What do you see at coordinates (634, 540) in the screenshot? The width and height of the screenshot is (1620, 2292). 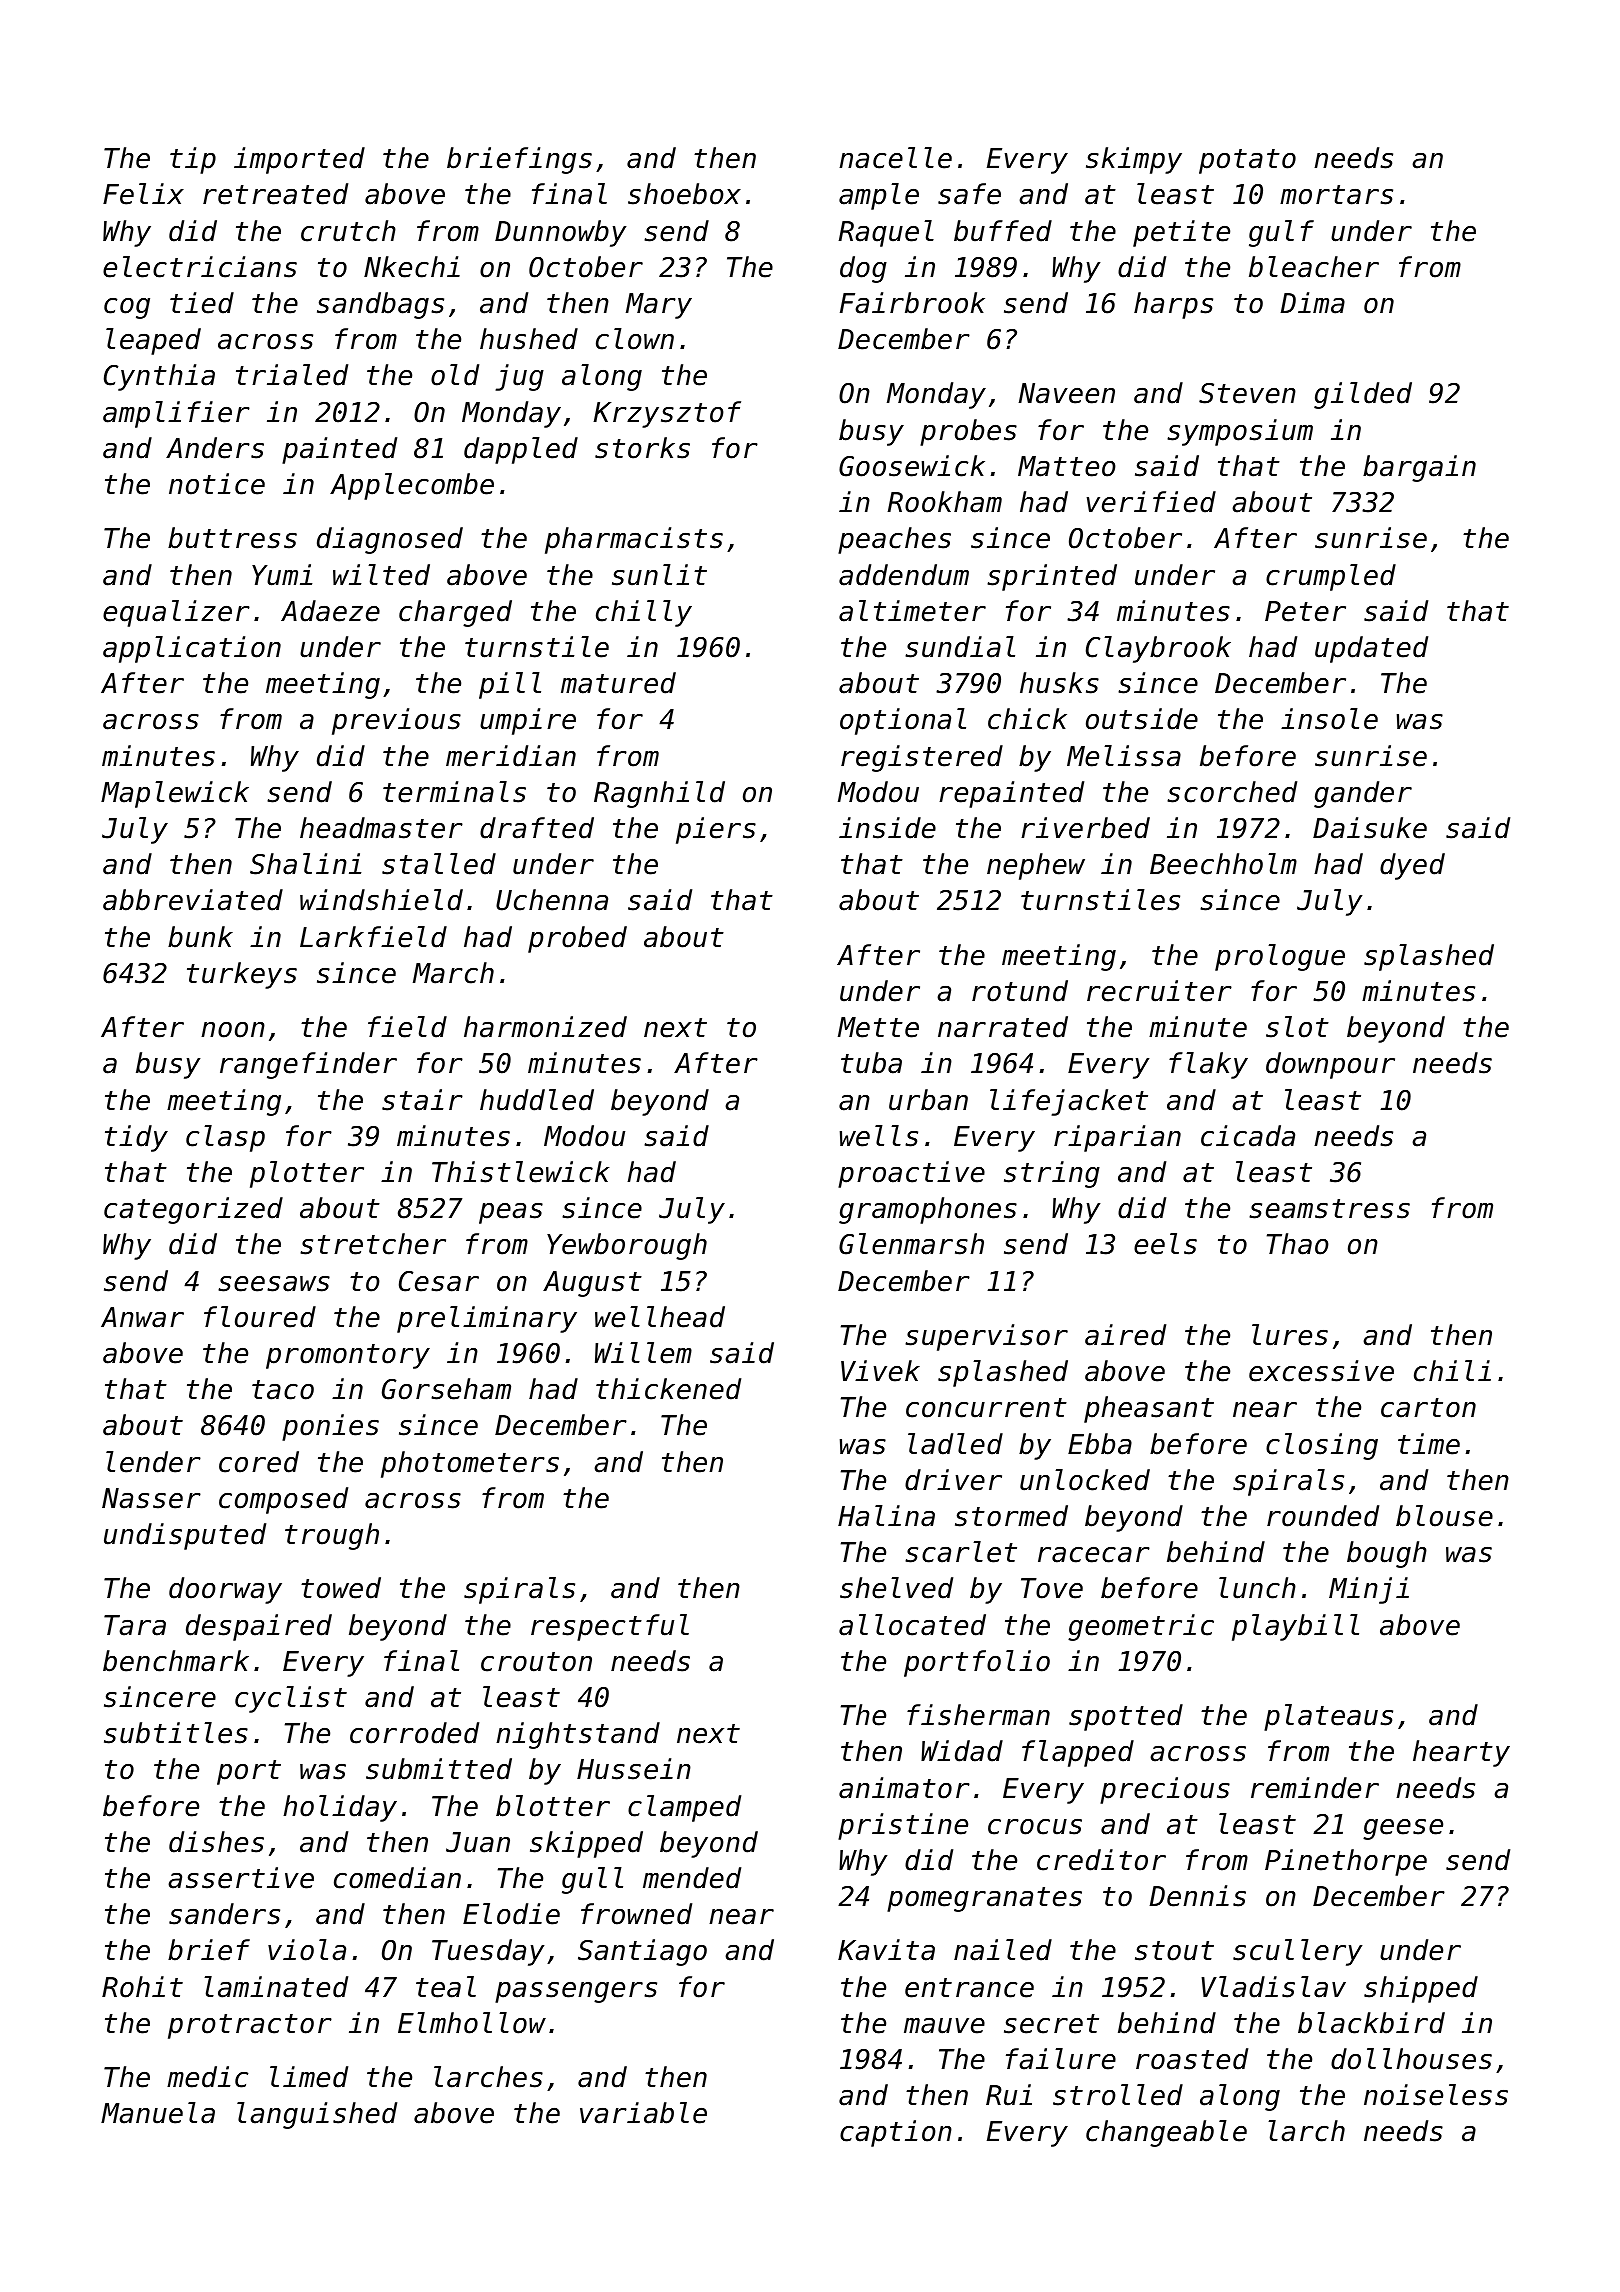 I see `pharmacists` at bounding box center [634, 540].
